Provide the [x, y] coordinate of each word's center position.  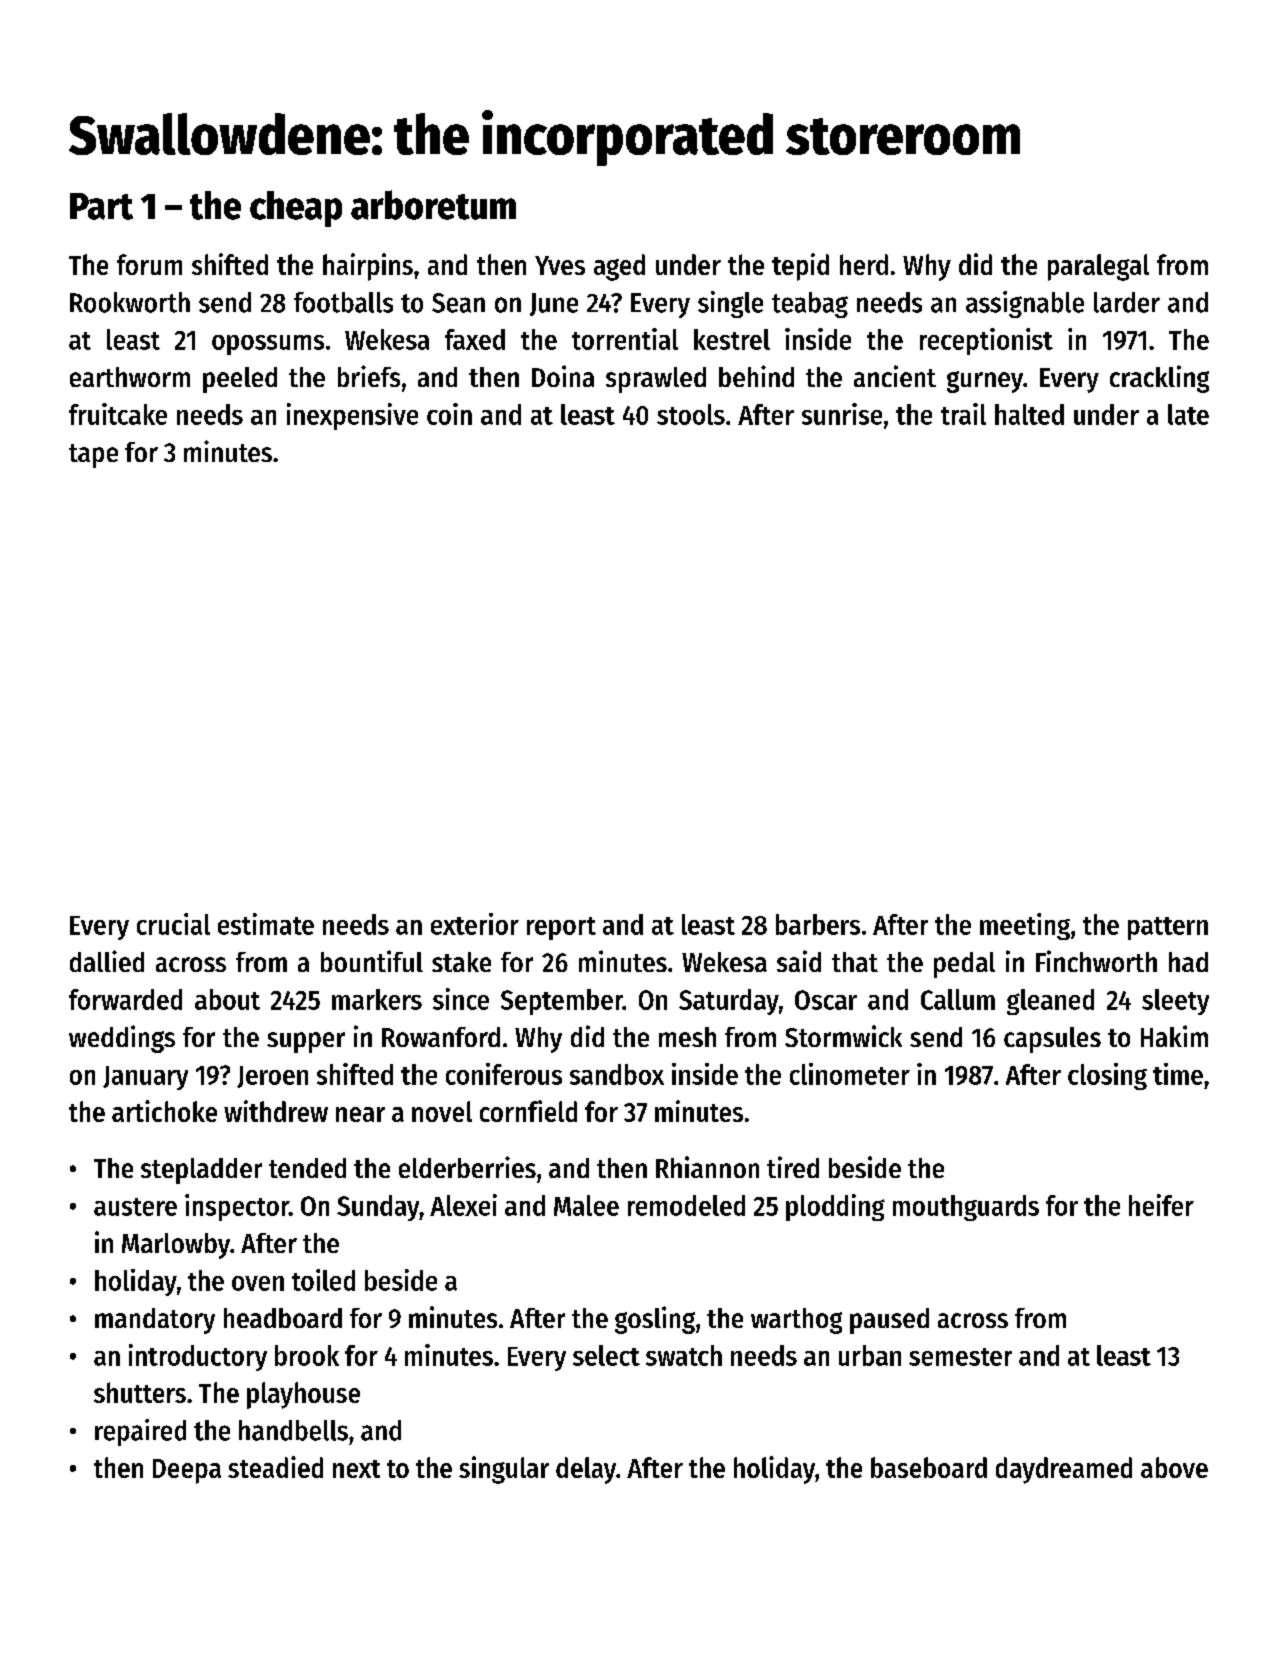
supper [306, 1042]
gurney [985, 382]
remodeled [686, 1205]
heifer [1161, 1205]
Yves [560, 265]
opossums [268, 345]
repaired [140, 1432]
